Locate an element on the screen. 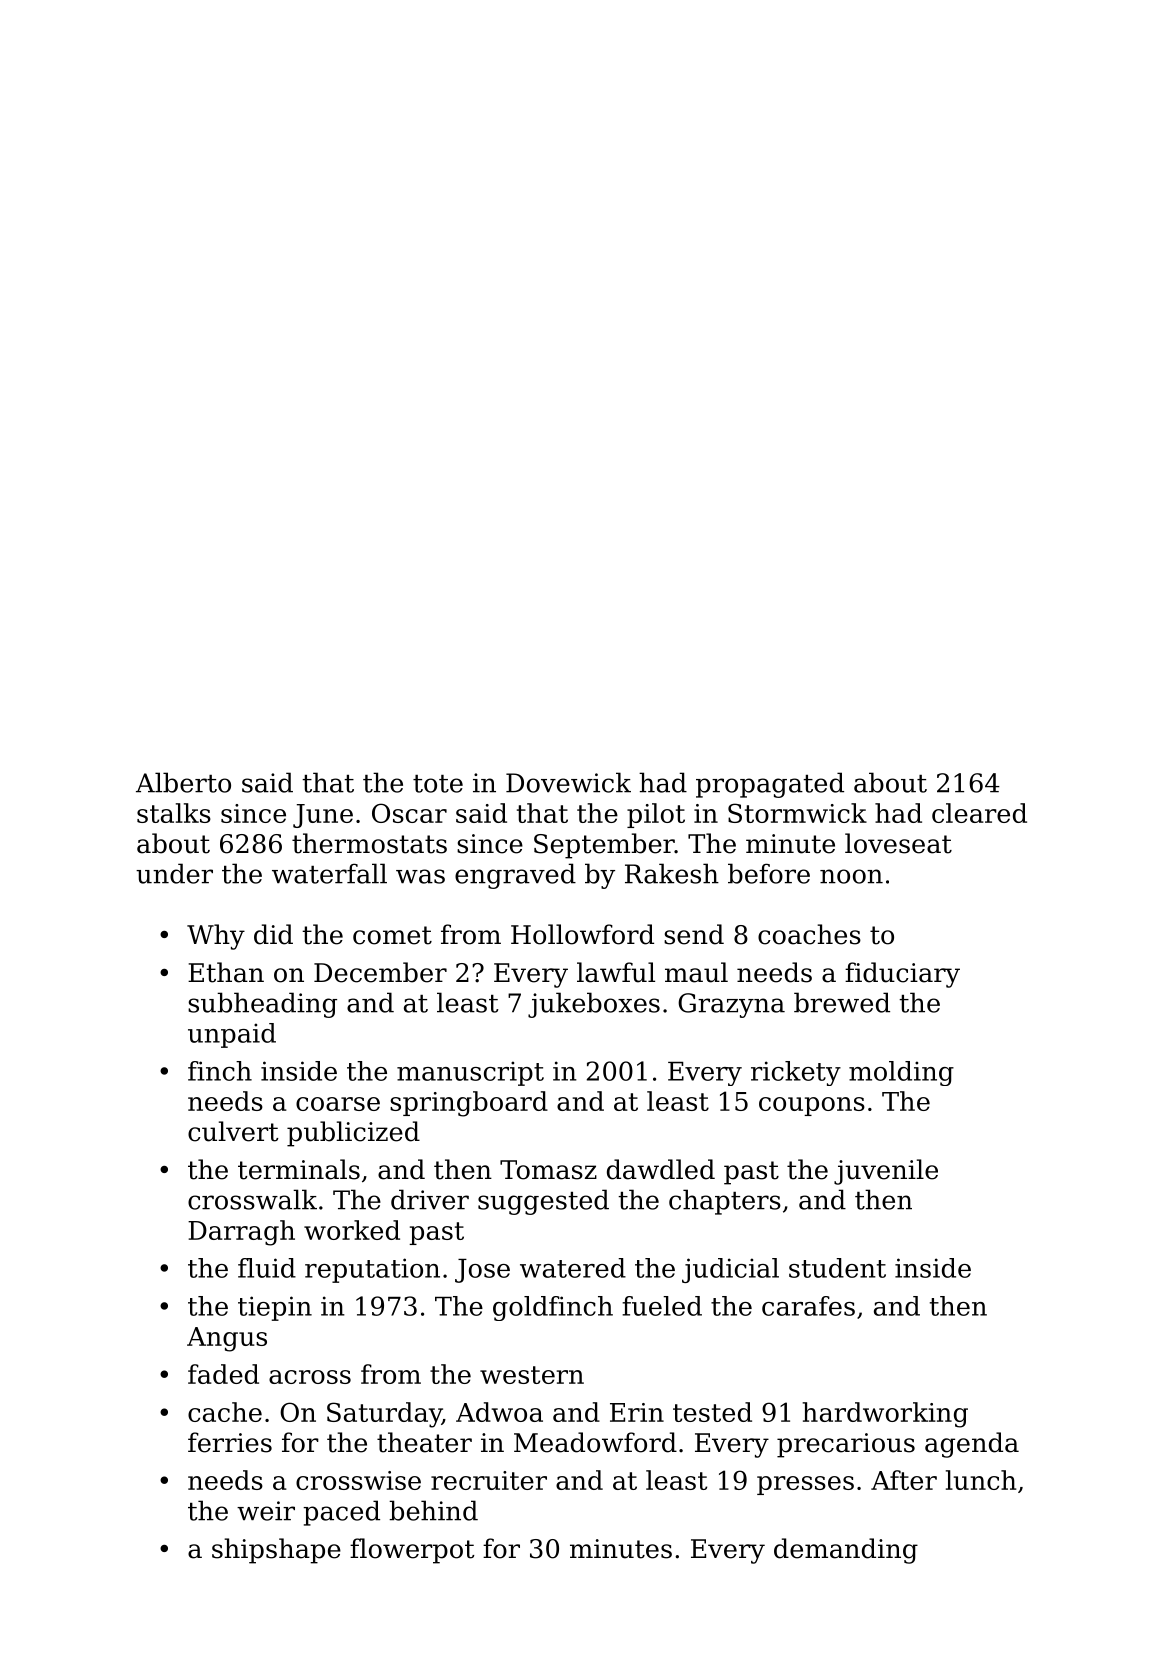 The image size is (1165, 1654). across is located at coordinates (310, 1377).
